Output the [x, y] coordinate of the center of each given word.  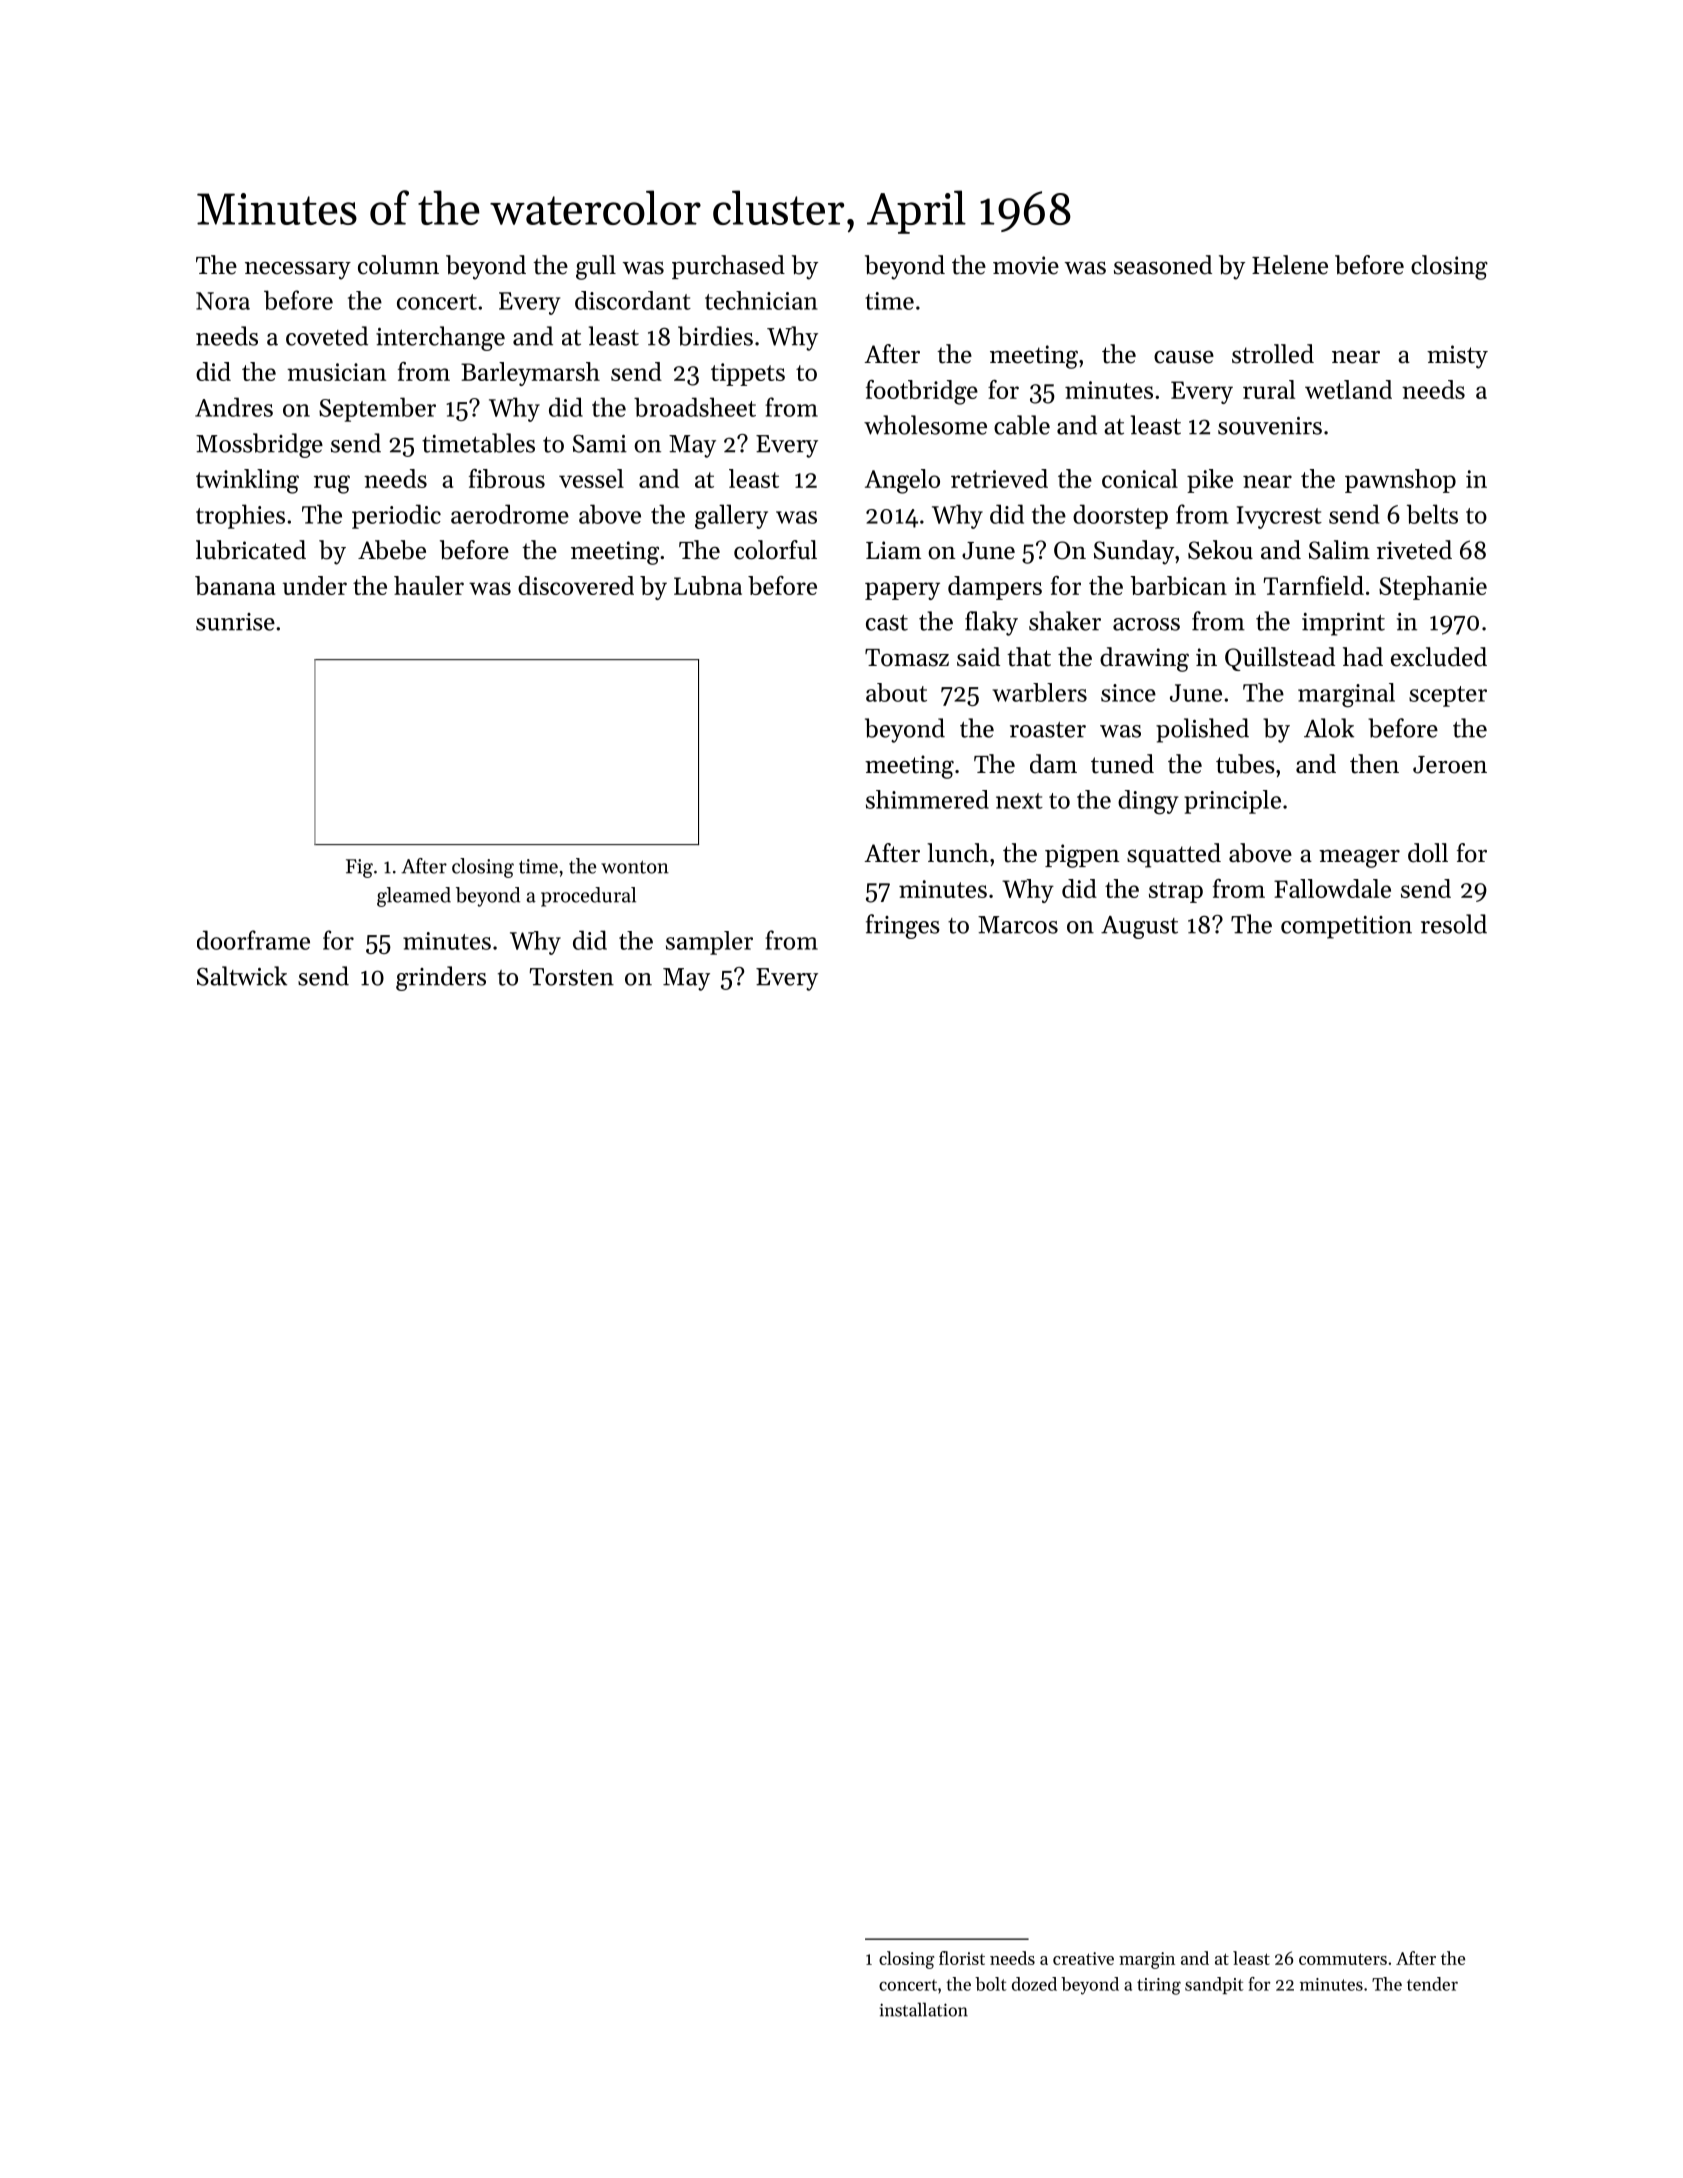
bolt [990, 1984]
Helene [1290, 265]
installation [924, 2009]
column [398, 265]
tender [1432, 1984]
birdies [715, 336]
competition [1346, 927]
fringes [903, 926]
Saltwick [242, 976]
